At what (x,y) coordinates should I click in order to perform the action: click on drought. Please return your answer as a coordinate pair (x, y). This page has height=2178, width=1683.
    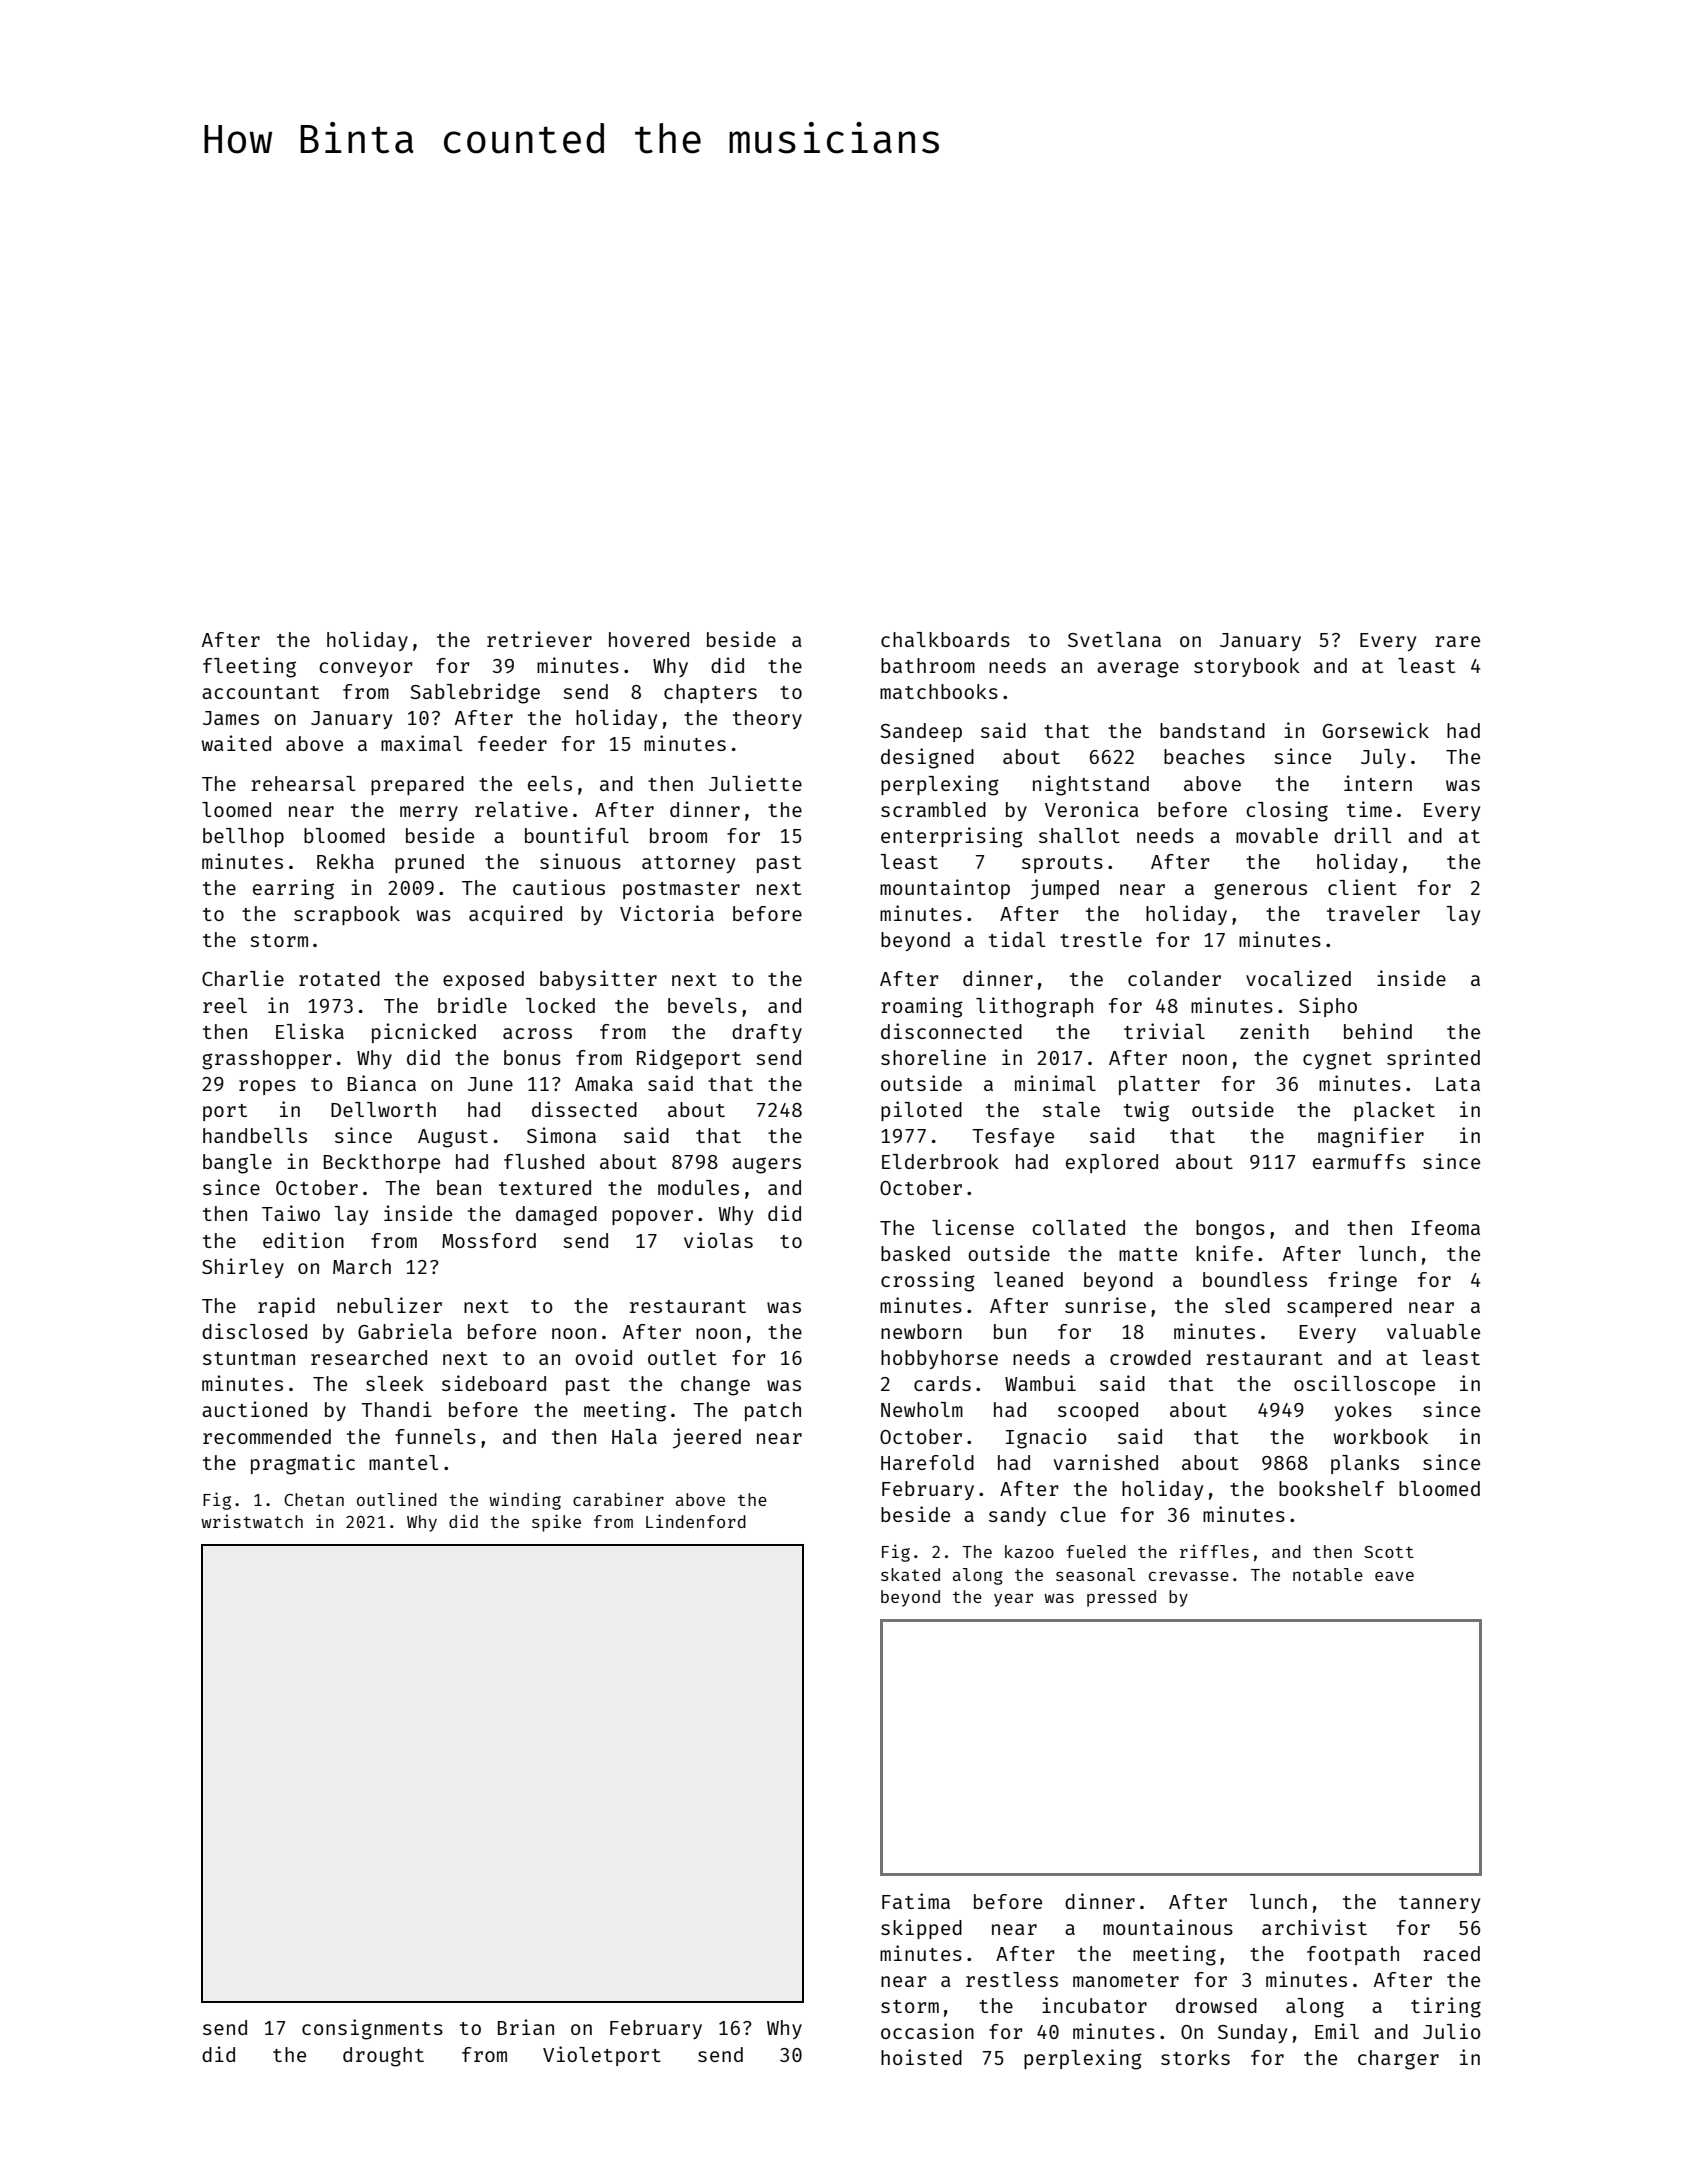
    Looking at the image, I should click on (383, 2057).
